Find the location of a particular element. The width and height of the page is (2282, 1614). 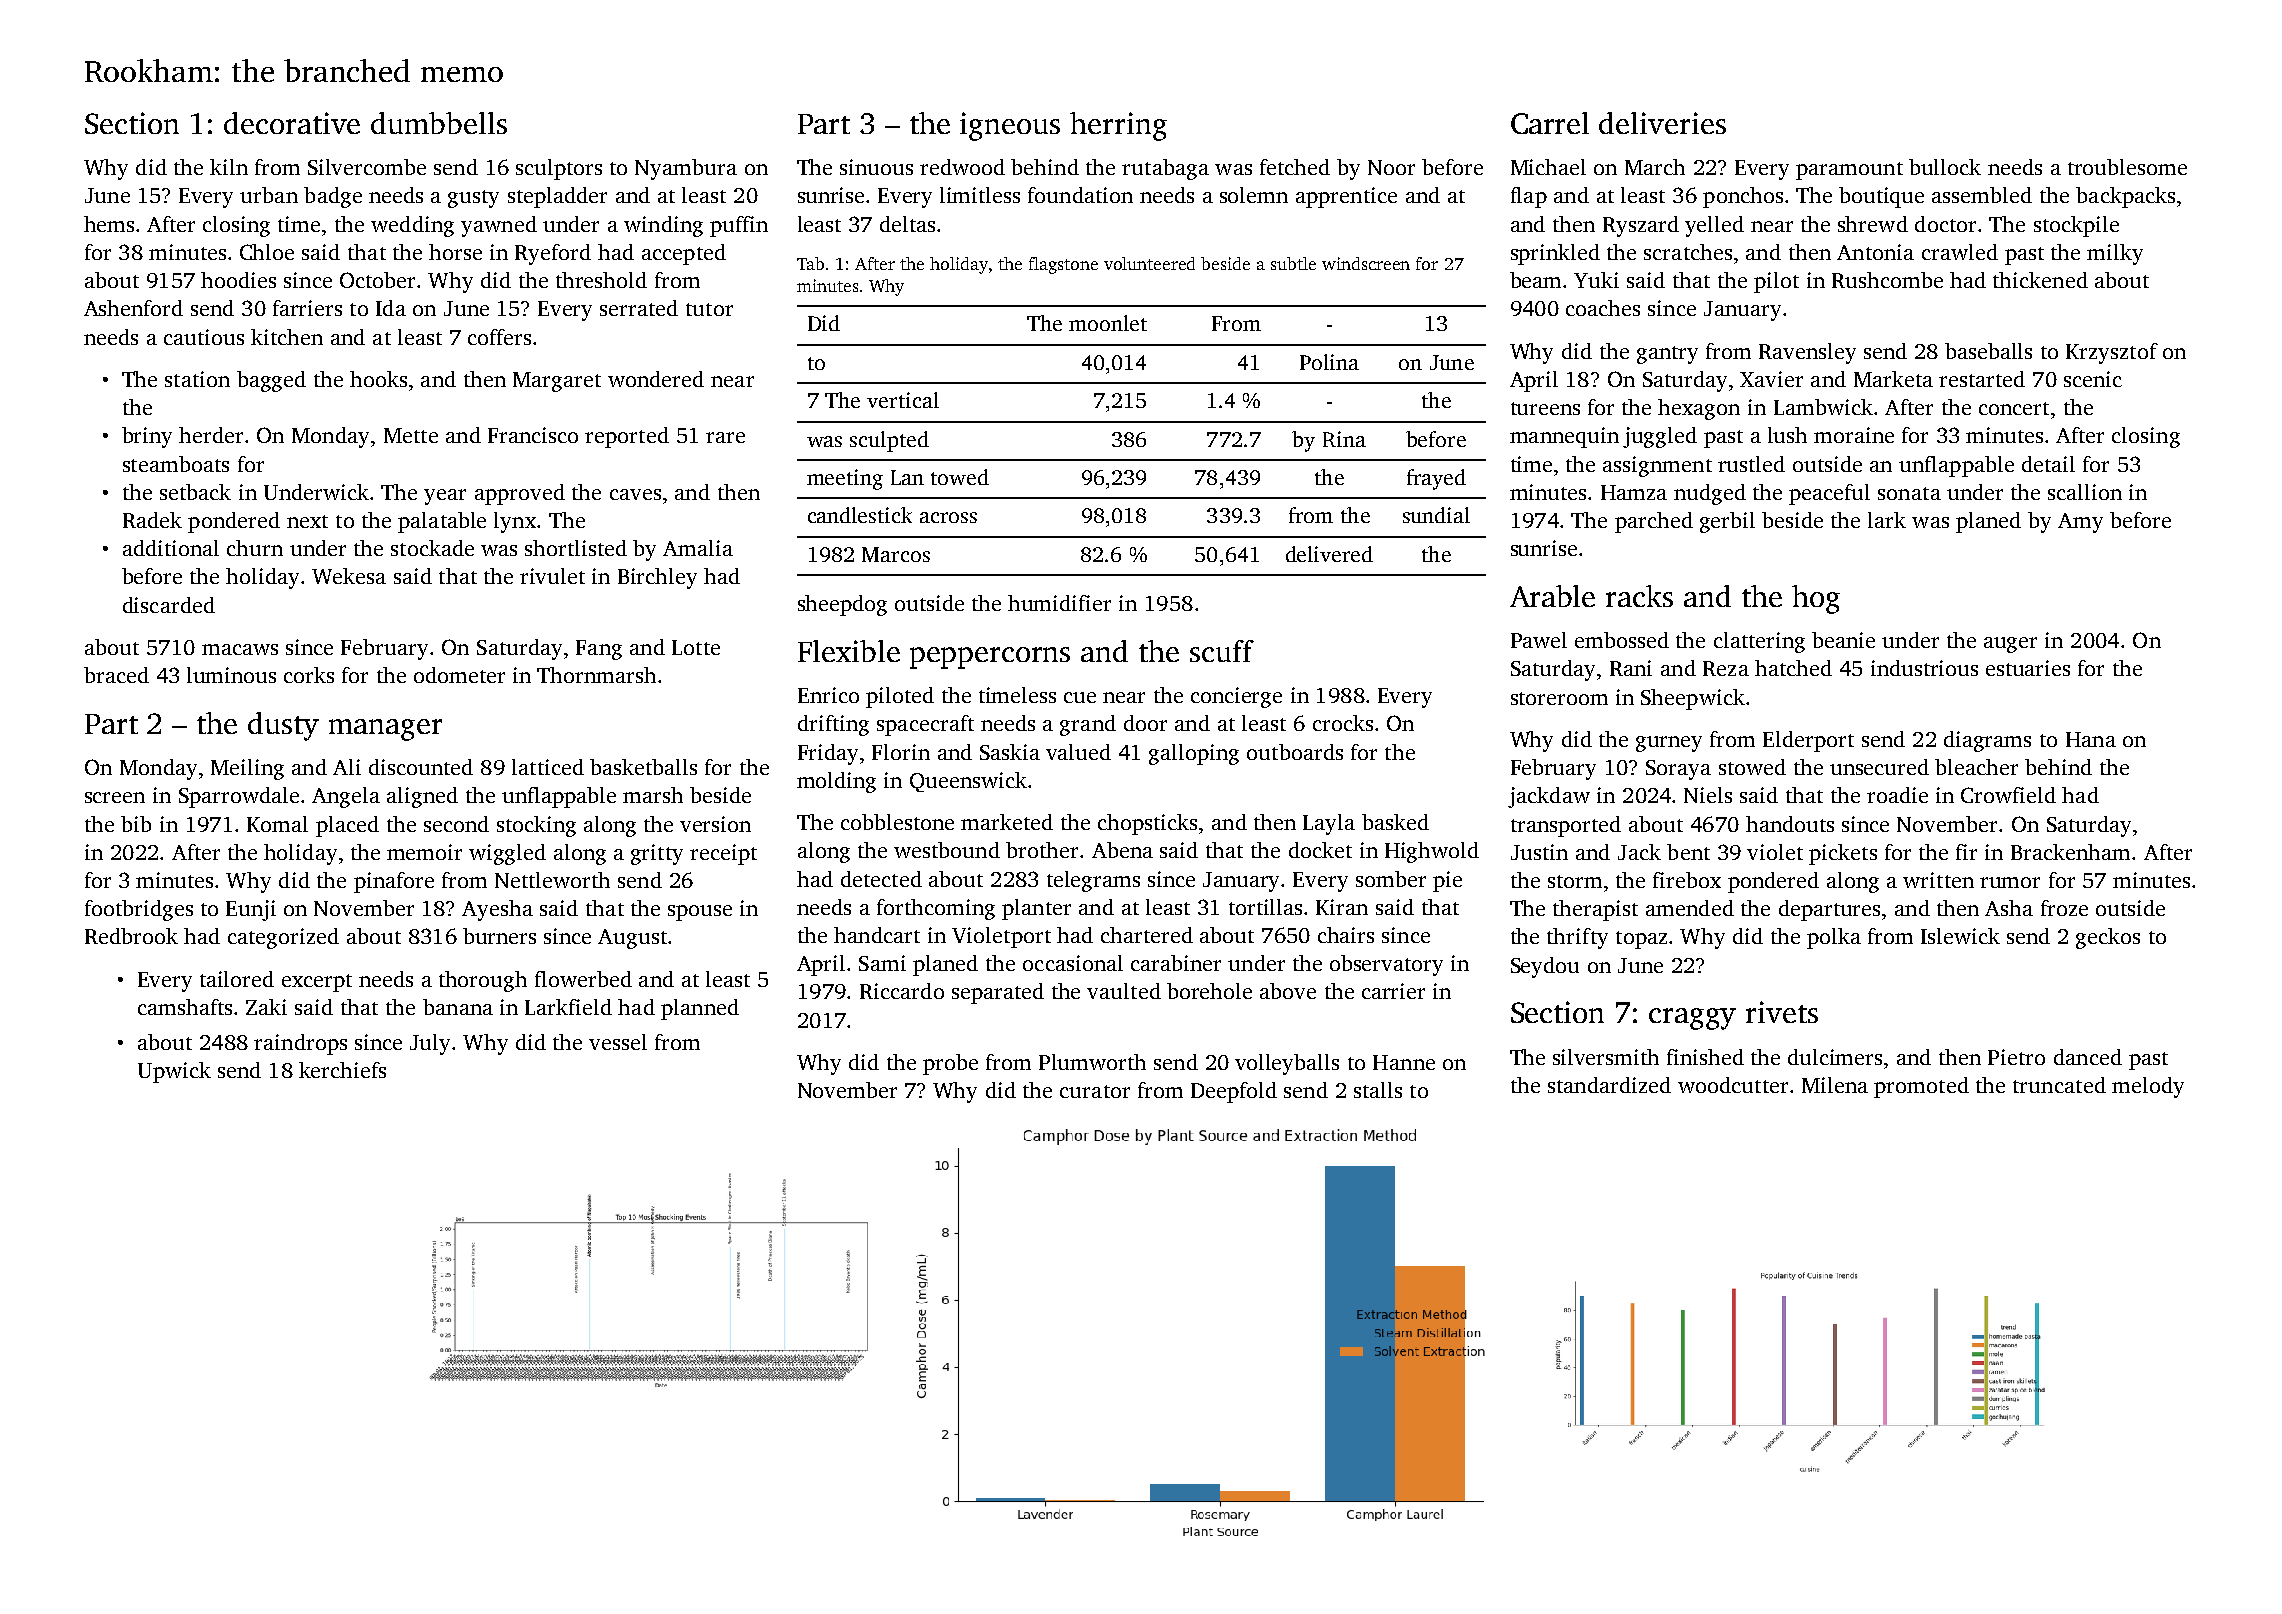

outboards is located at coordinates (1295, 752).
